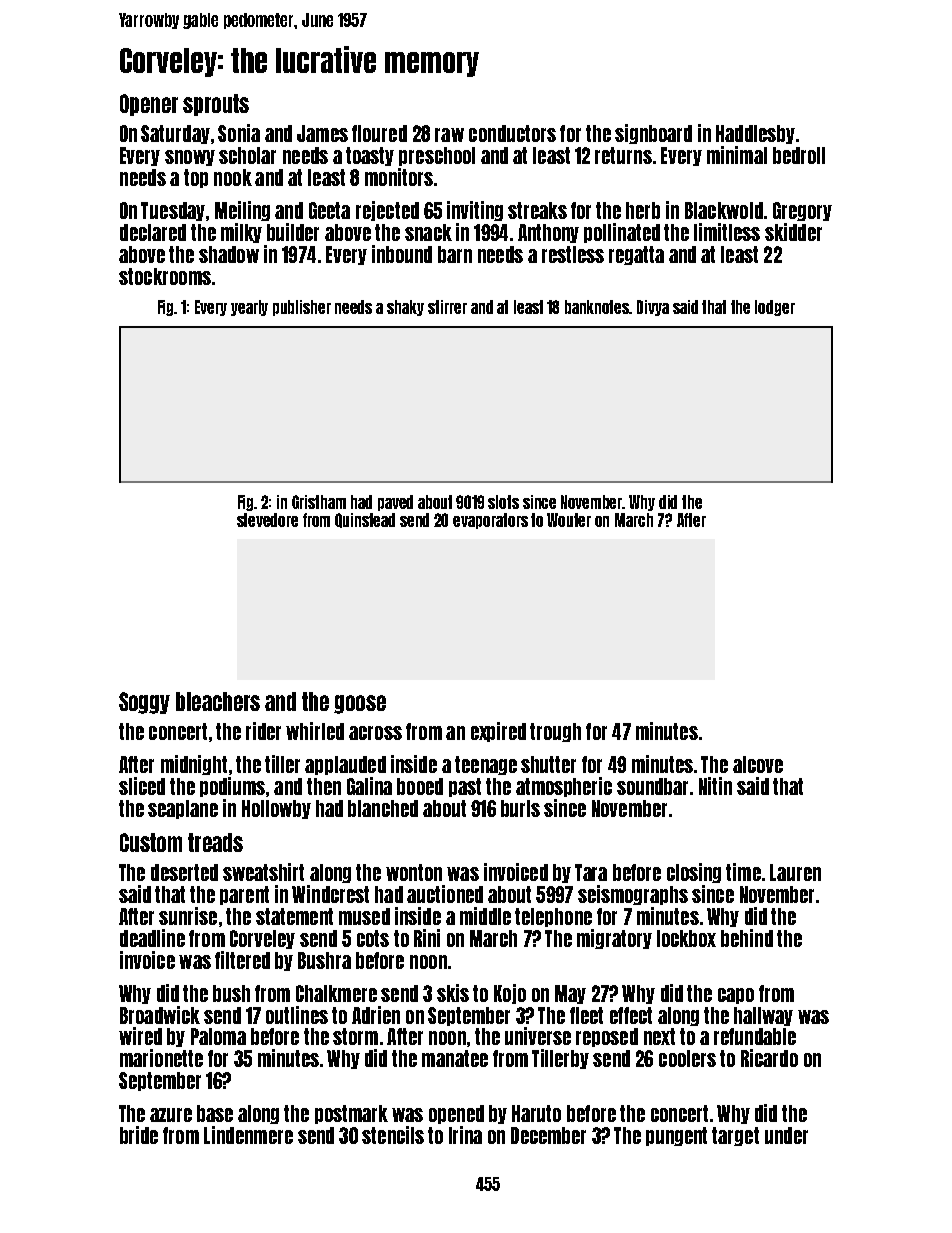 This screenshot has height=1233, width=952. What do you see at coordinates (786, 1135) in the screenshot?
I see `under` at bounding box center [786, 1135].
